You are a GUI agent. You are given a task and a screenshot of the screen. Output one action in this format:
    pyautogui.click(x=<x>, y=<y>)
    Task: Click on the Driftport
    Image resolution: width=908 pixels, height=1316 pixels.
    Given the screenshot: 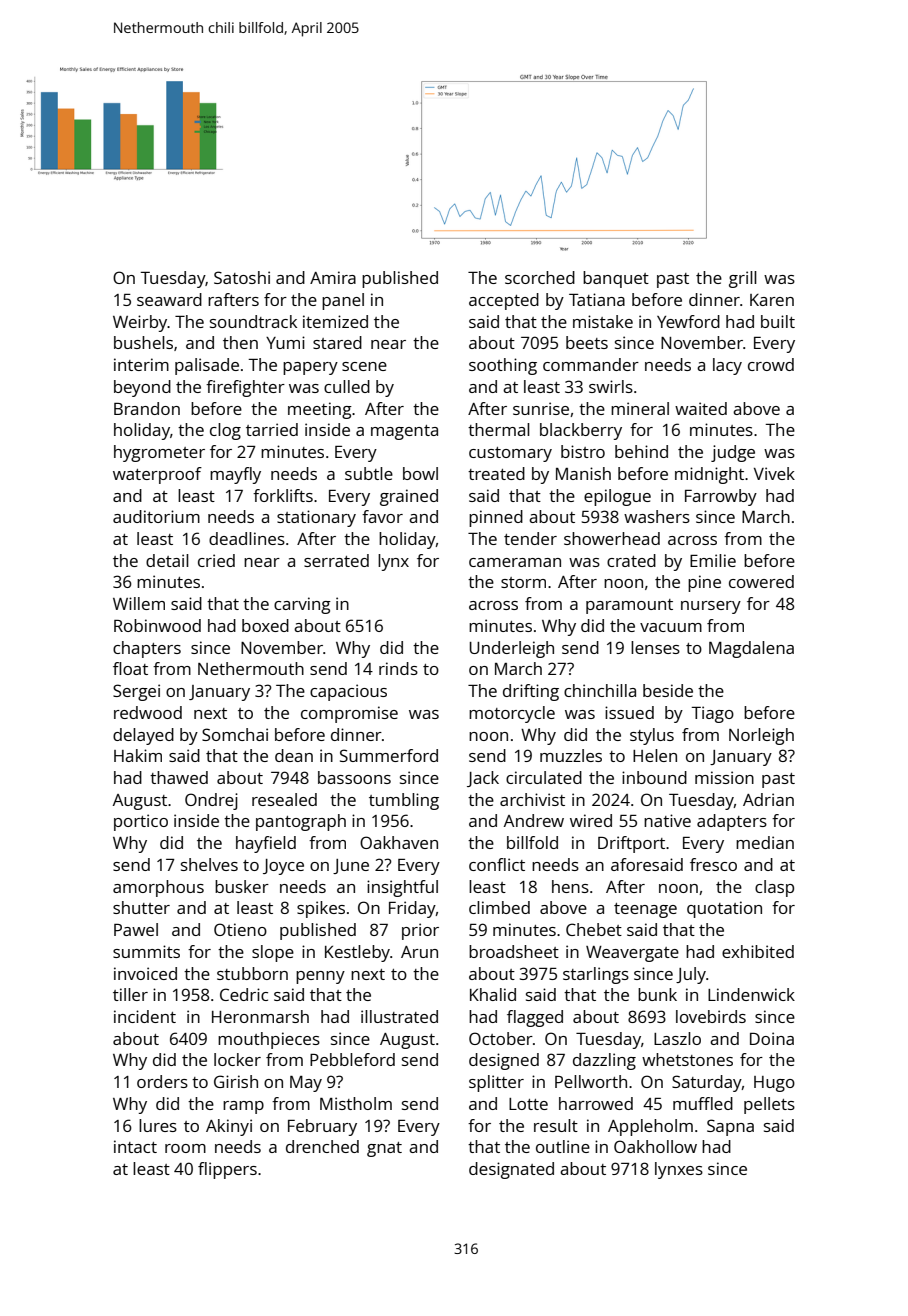 What is the action you would take?
    pyautogui.click(x=631, y=844)
